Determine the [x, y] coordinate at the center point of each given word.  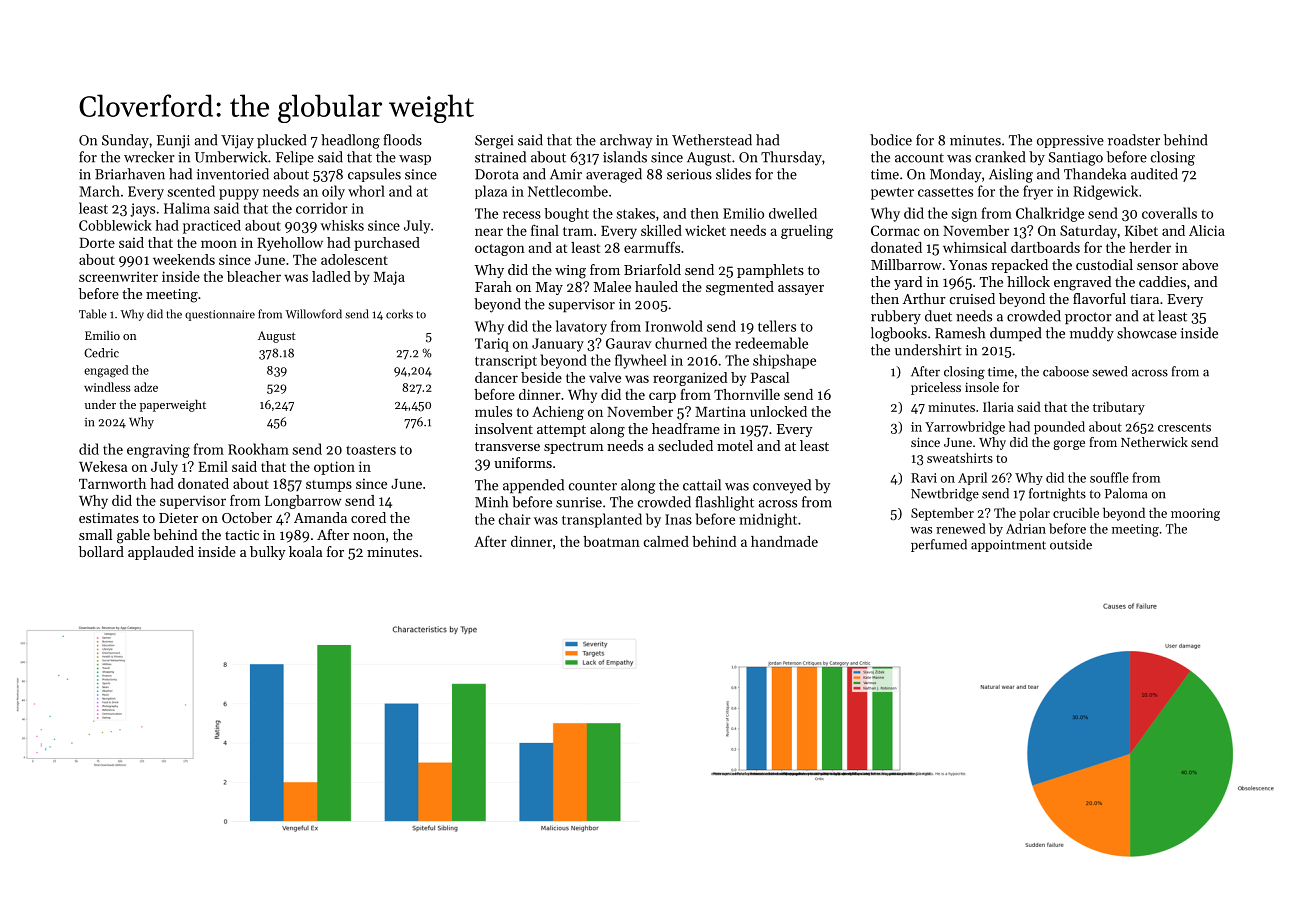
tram [578, 231]
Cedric [101, 353]
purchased [387, 244]
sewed [1110, 371]
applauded [161, 553]
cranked [1000, 157]
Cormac [895, 230]
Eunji [173, 142]
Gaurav [629, 343]
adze [146, 387]
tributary [1119, 408]
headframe [686, 428]
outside [1071, 544]
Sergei [494, 142]
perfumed [939, 545]
